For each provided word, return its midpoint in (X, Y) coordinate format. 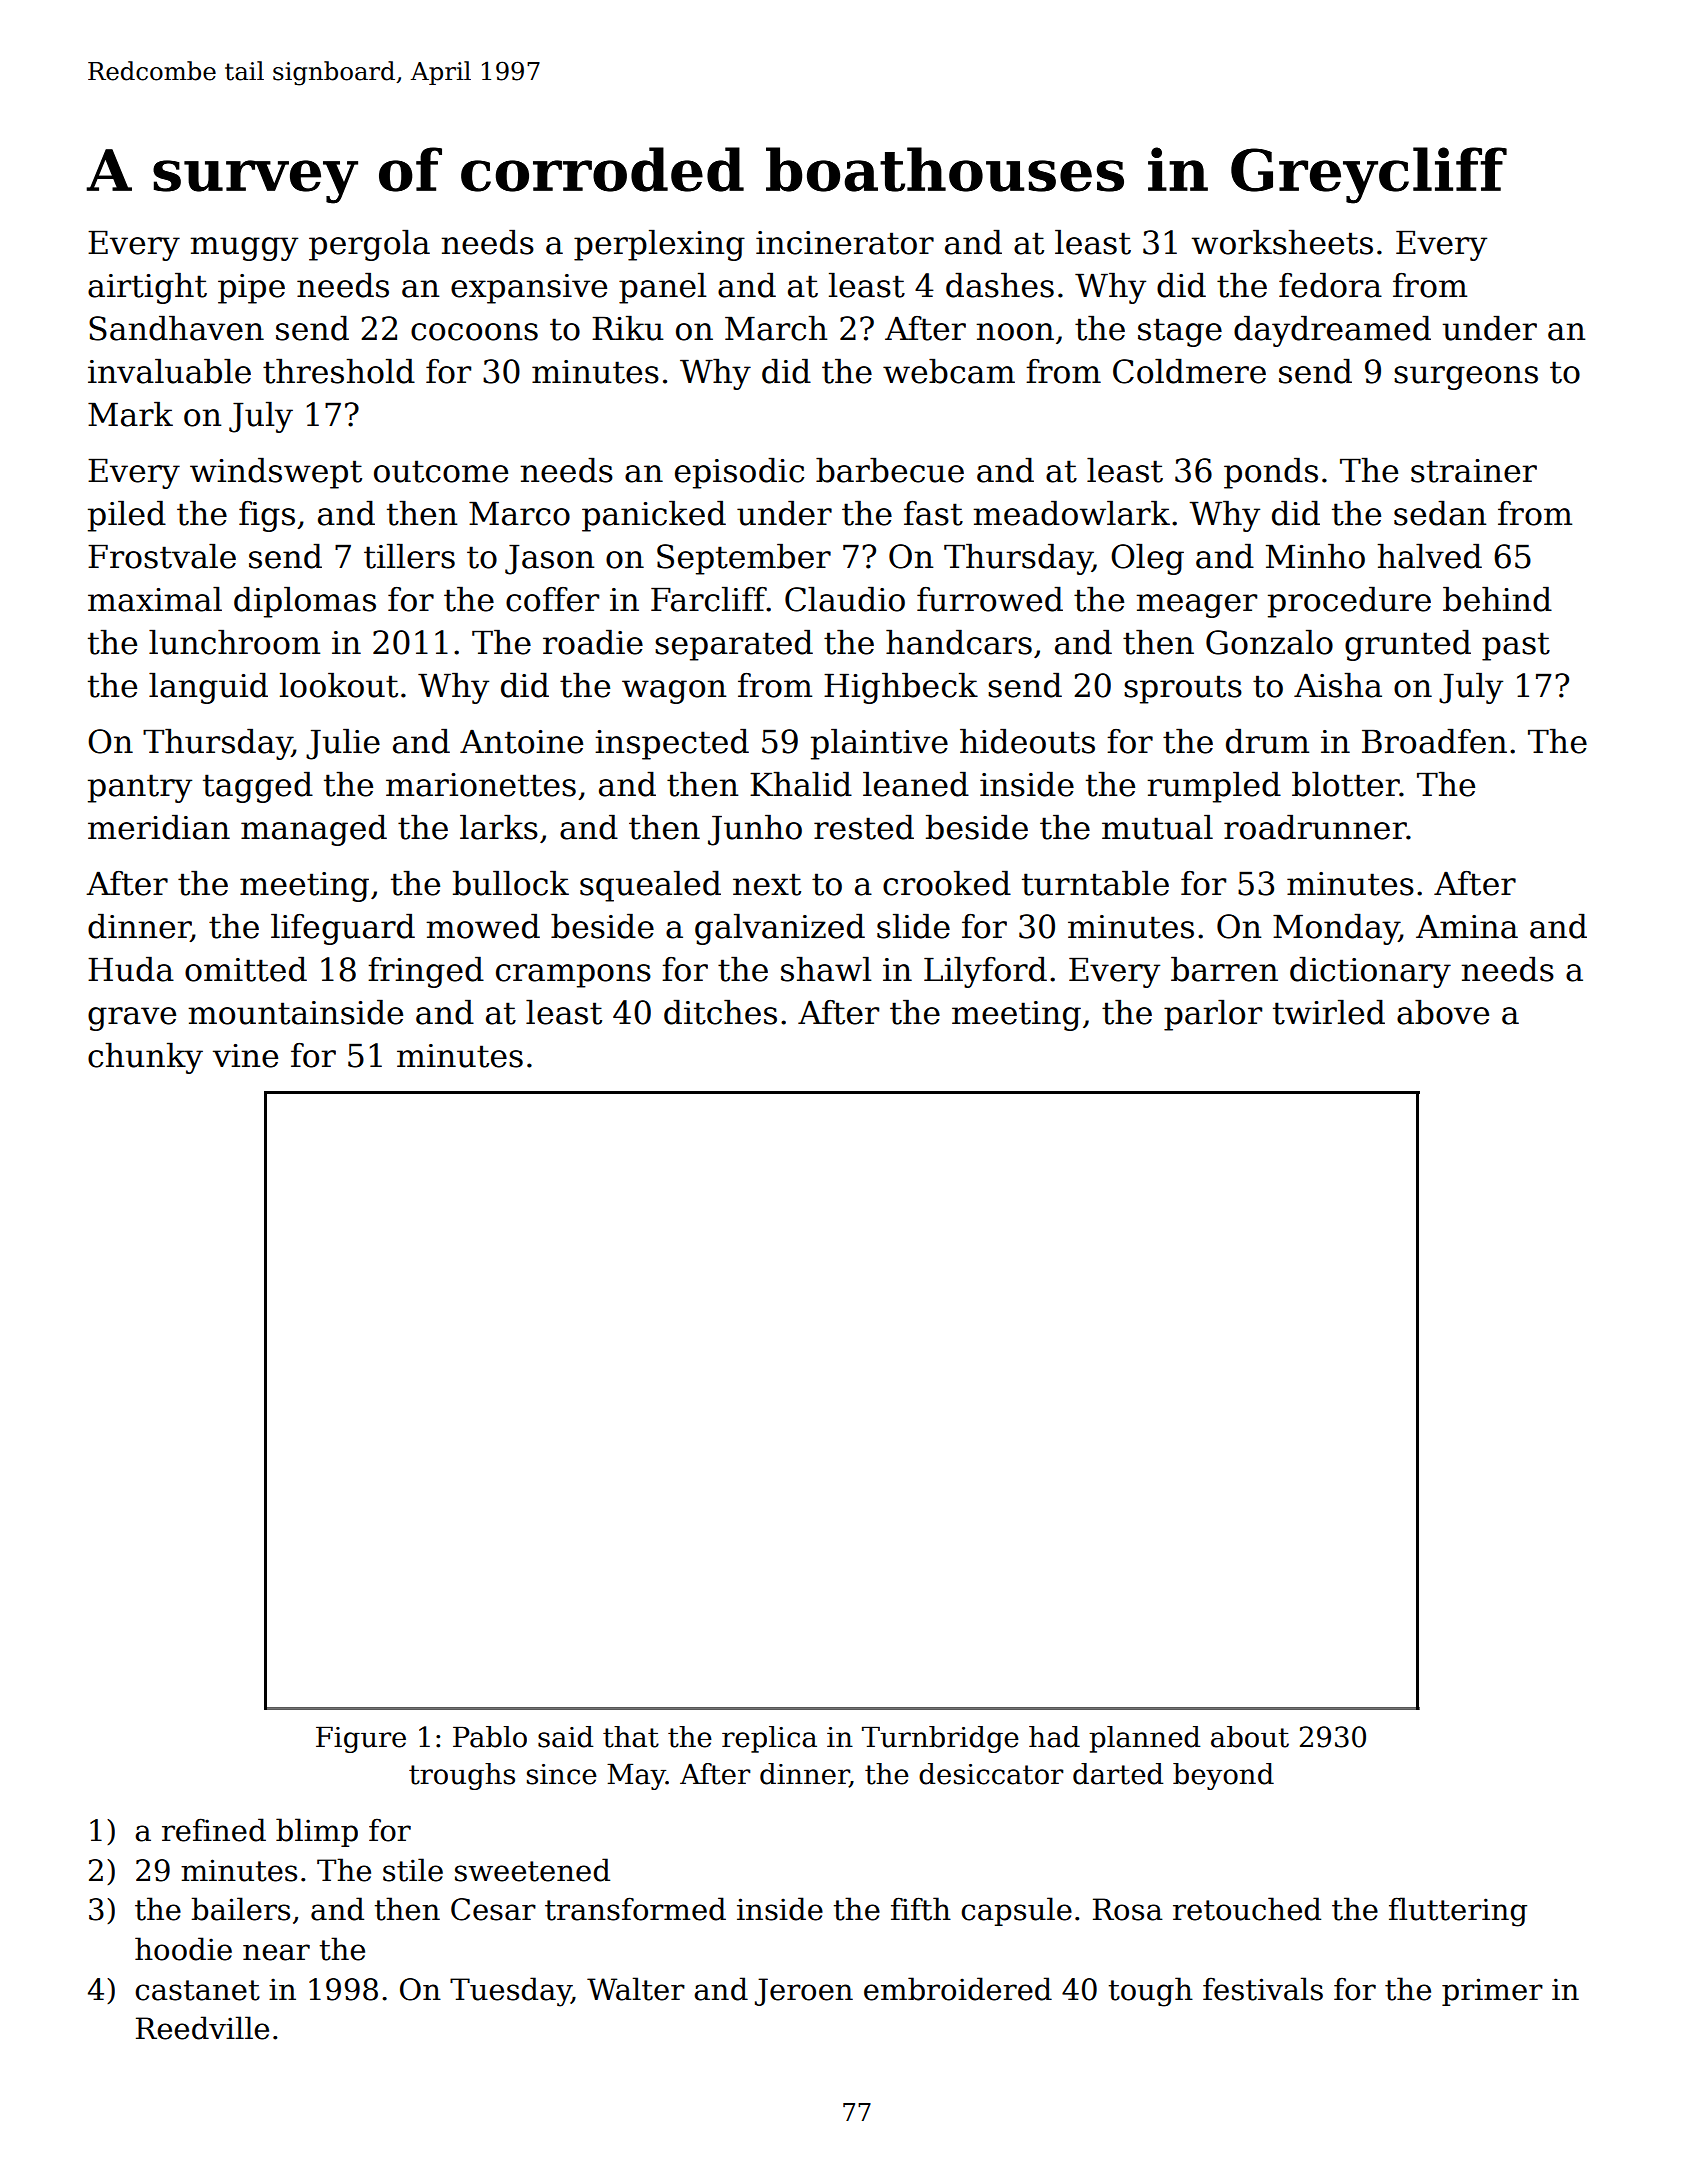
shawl (826, 969)
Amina (1467, 926)
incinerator (845, 243)
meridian (159, 827)
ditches (720, 1012)
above (1443, 1012)
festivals (1263, 1989)
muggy (244, 249)
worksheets (1282, 242)
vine (245, 1056)
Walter (636, 1989)
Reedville (202, 2028)
